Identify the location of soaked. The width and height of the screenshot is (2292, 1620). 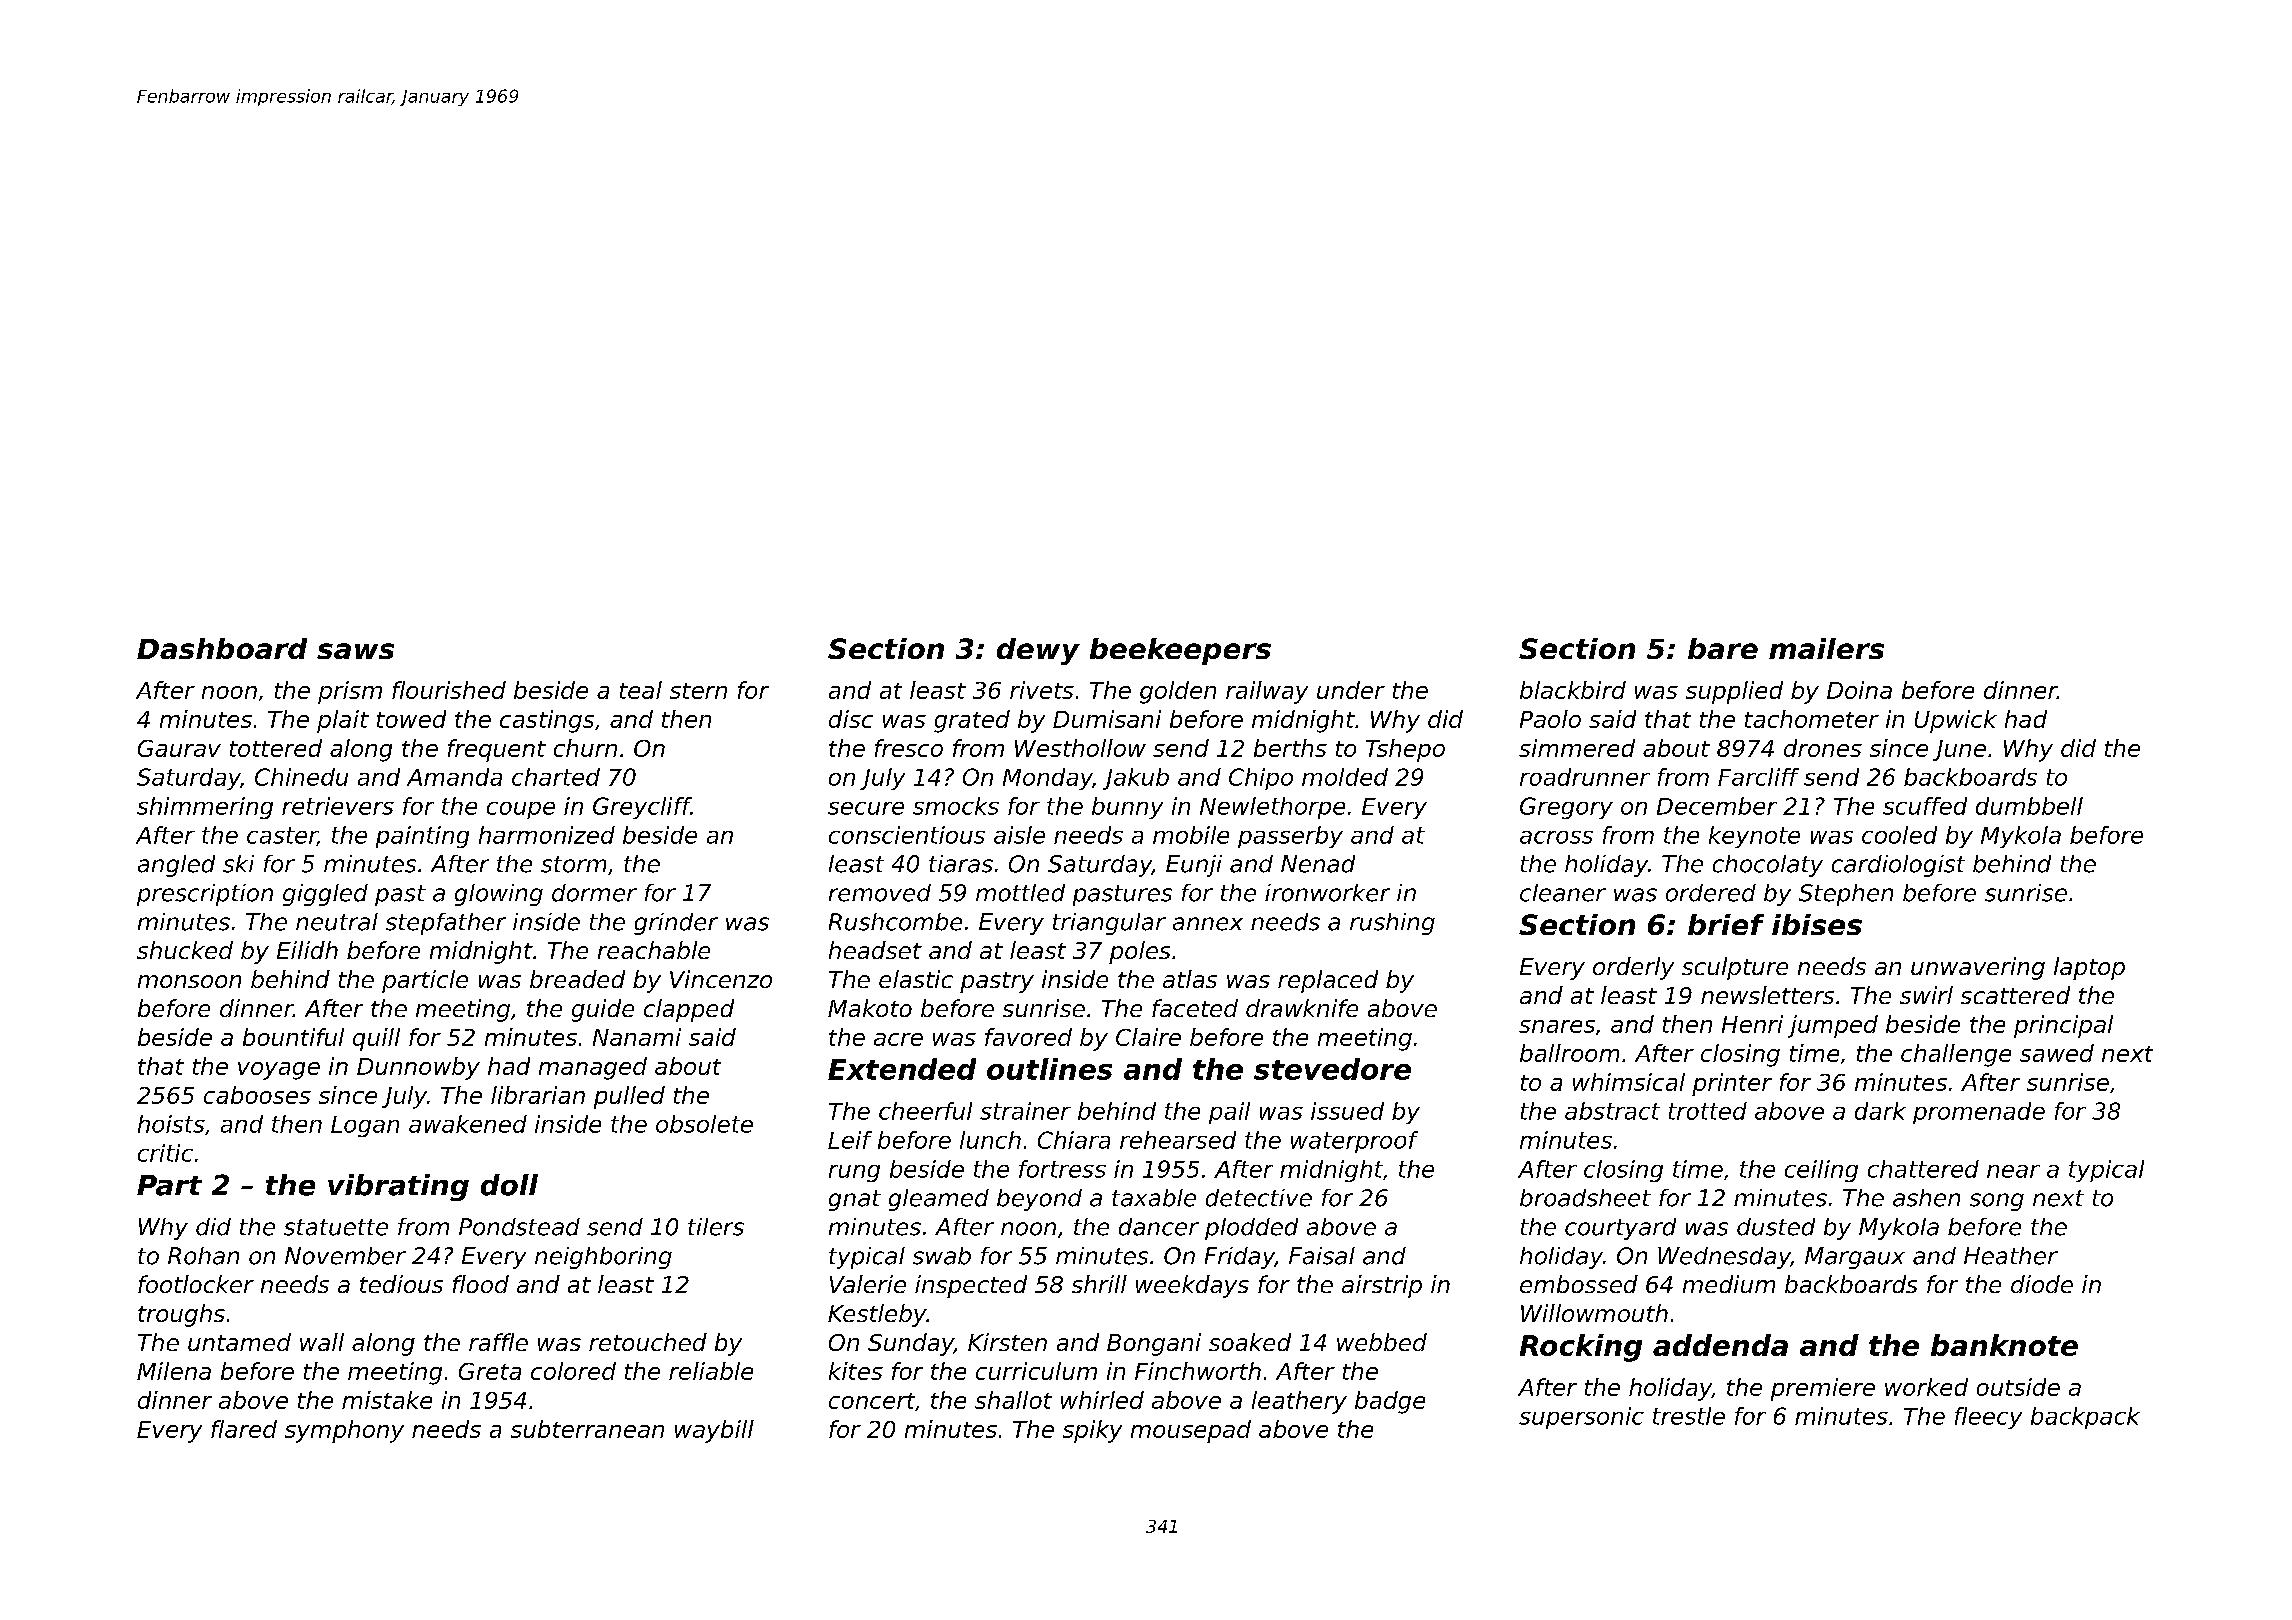
(1250, 1342).
